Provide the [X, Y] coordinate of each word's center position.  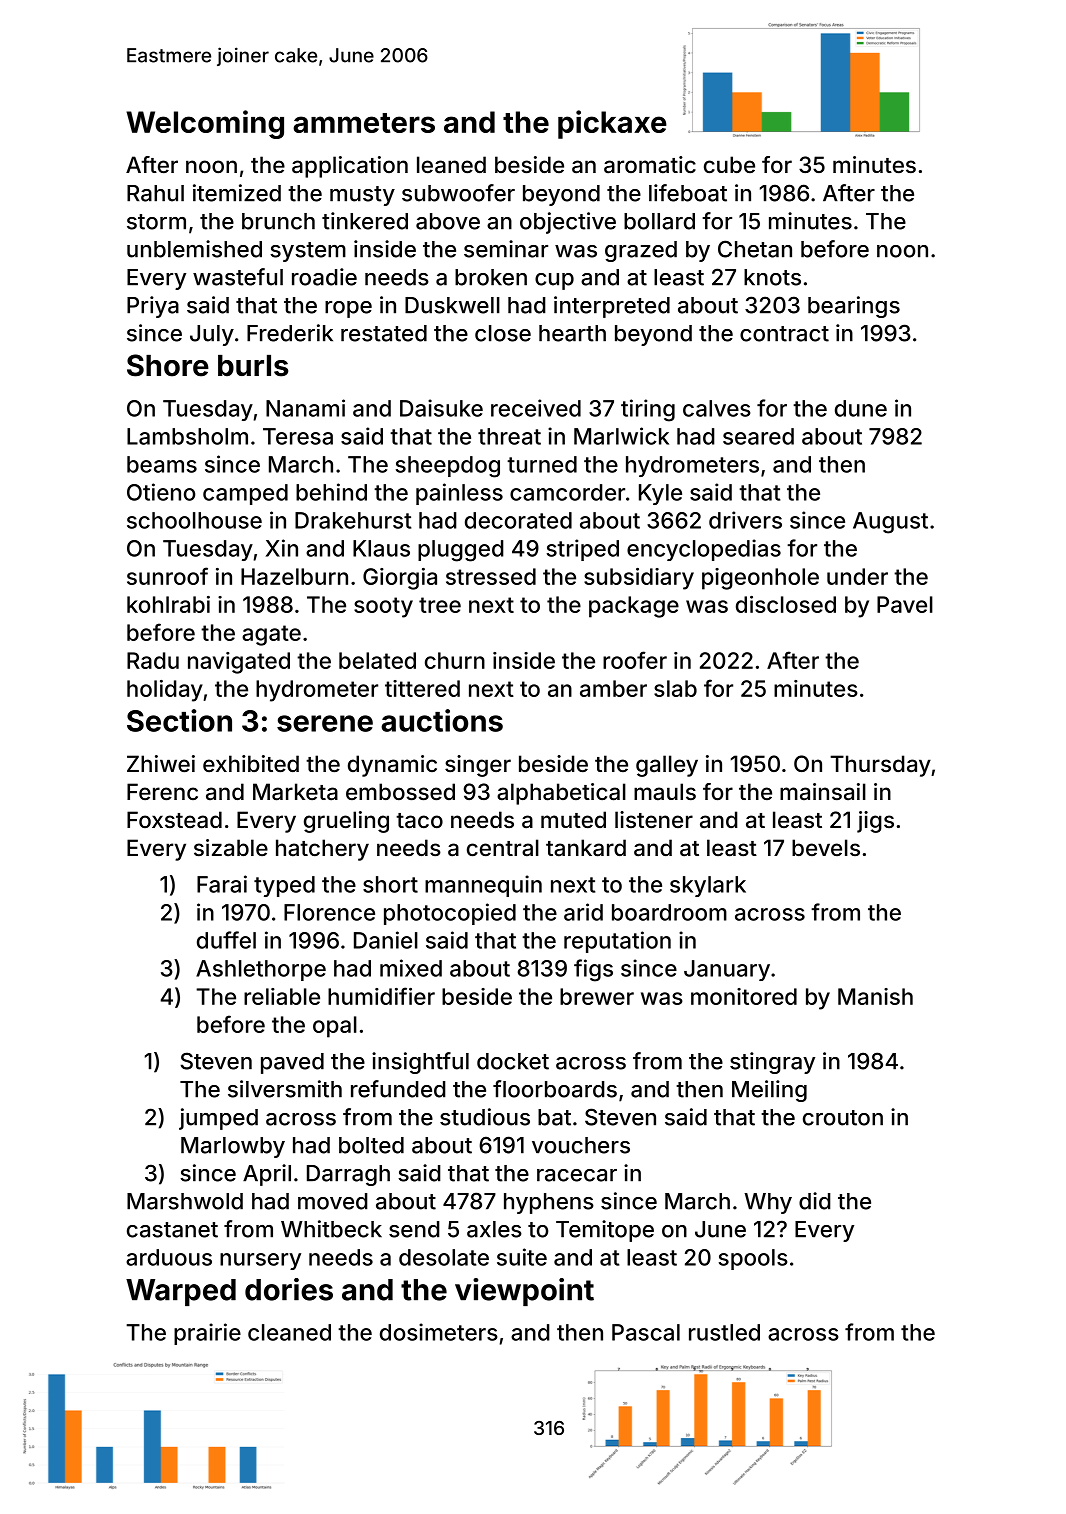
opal [335, 1027]
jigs [875, 822]
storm [156, 222]
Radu [153, 660]
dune [861, 408]
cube [729, 164]
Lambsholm [187, 436]
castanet [172, 1230]
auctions [442, 720]
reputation [617, 942]
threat [509, 436]
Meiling [769, 1091]
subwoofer [458, 193]
